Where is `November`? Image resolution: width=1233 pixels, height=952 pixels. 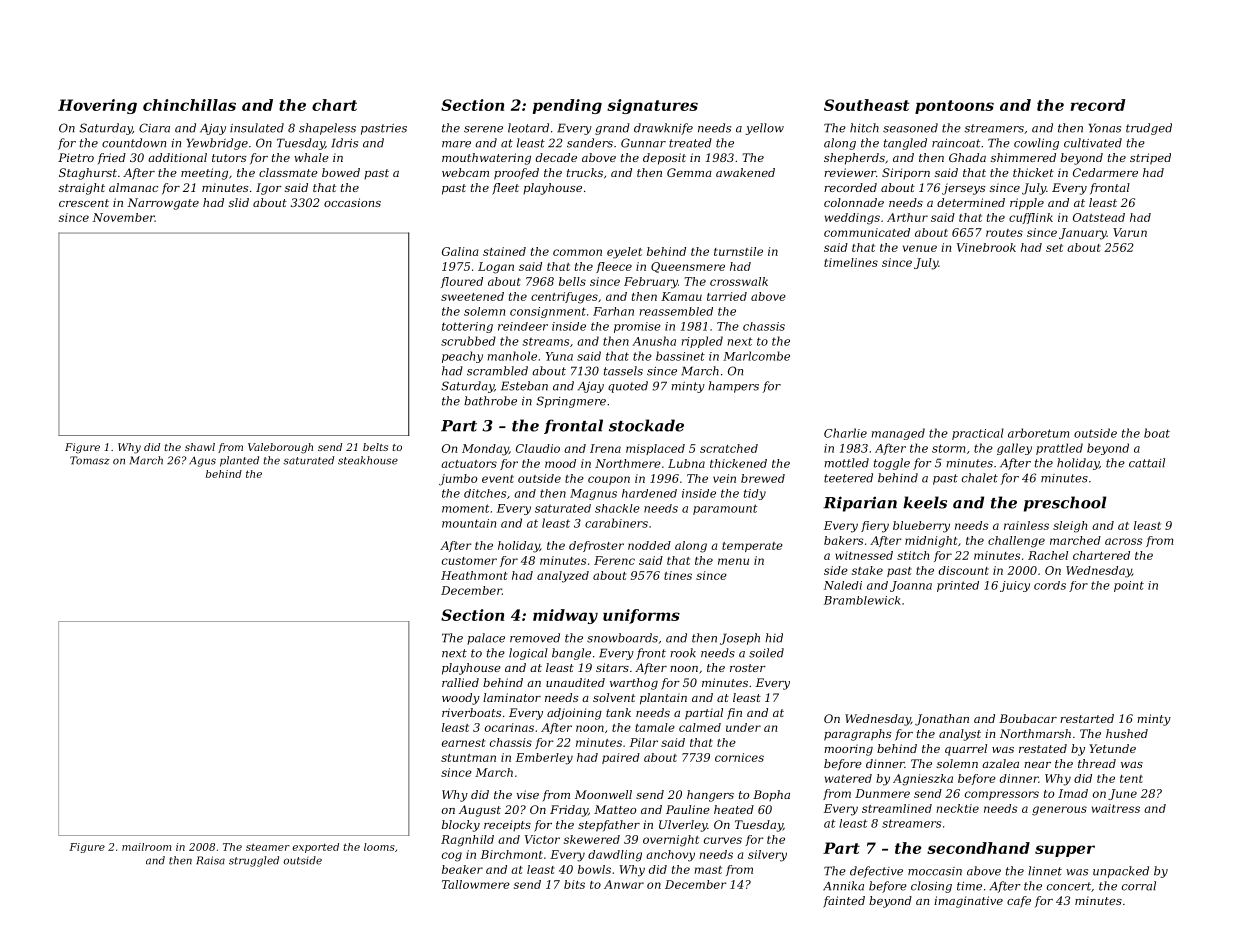 November is located at coordinates (123, 217).
